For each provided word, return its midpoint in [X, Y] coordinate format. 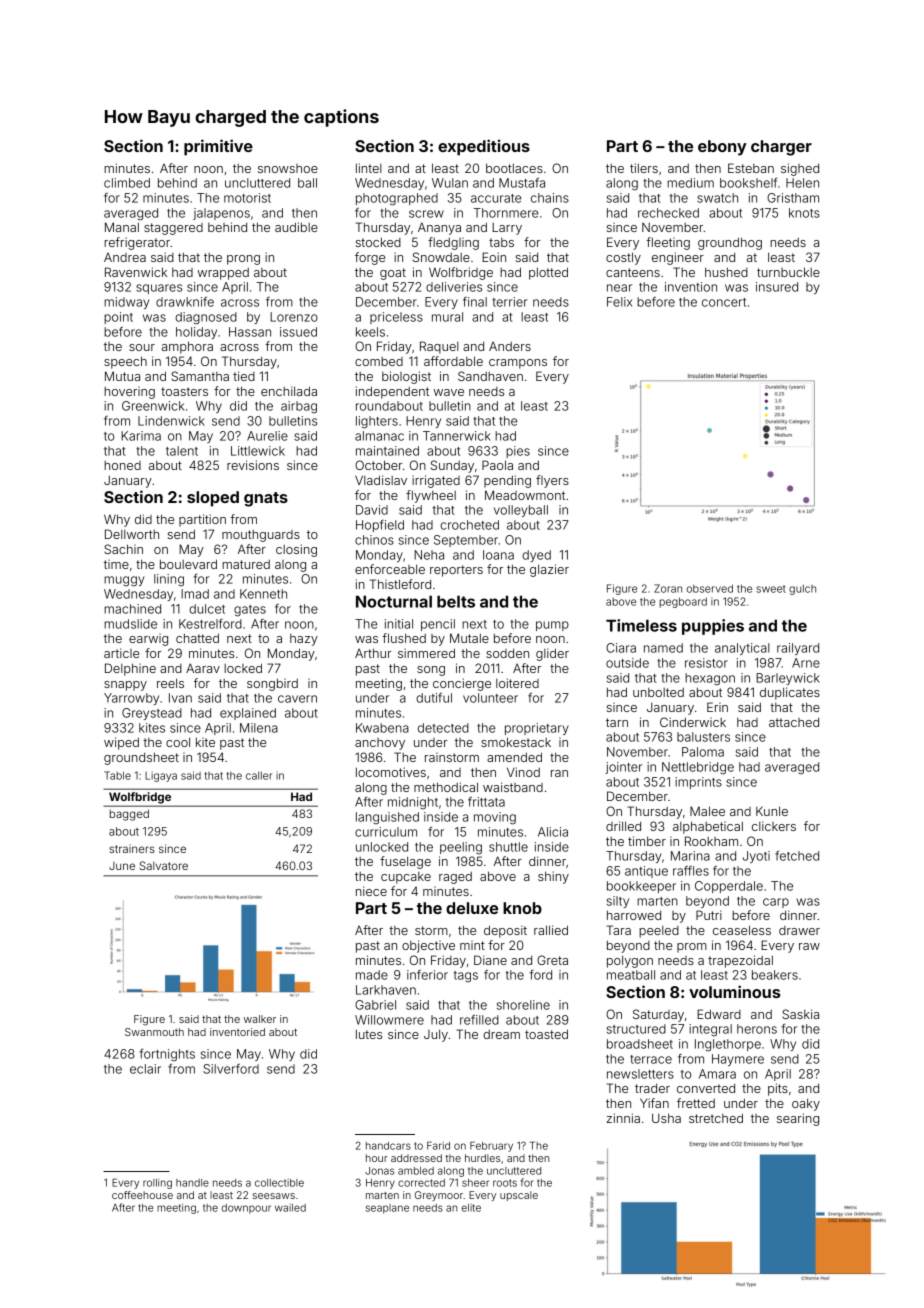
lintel [369, 168]
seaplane [387, 1209]
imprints [698, 783]
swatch [717, 198]
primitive [218, 147]
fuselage [405, 862]
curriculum [386, 832]
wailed [290, 1208]
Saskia [800, 1014]
